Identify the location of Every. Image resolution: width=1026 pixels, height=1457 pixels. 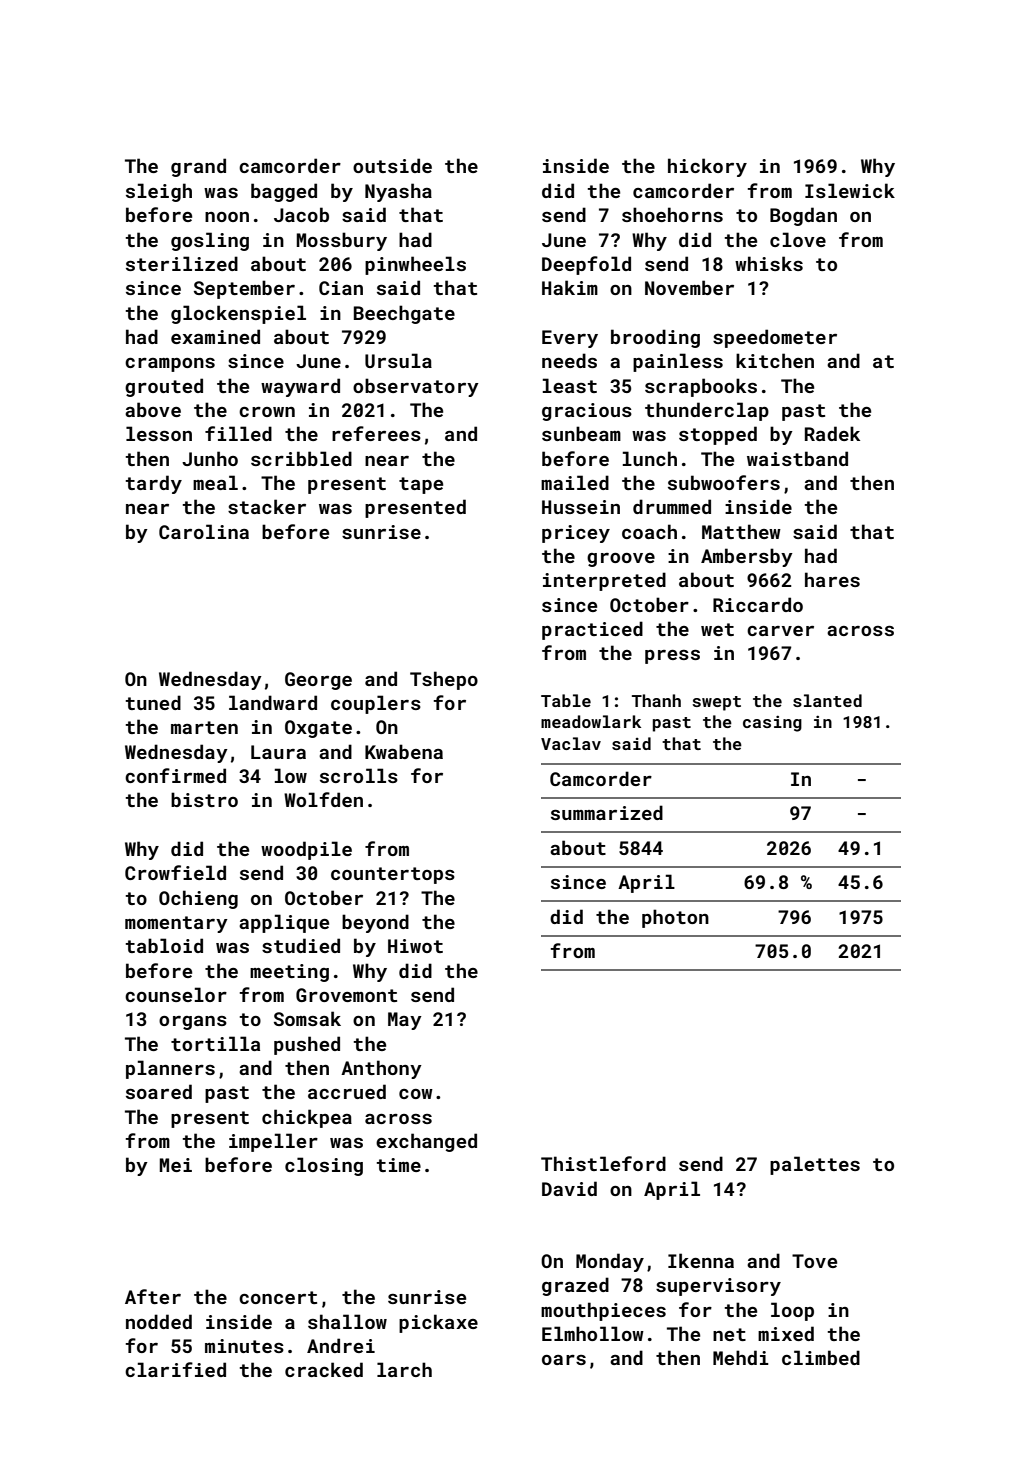
(570, 339).
